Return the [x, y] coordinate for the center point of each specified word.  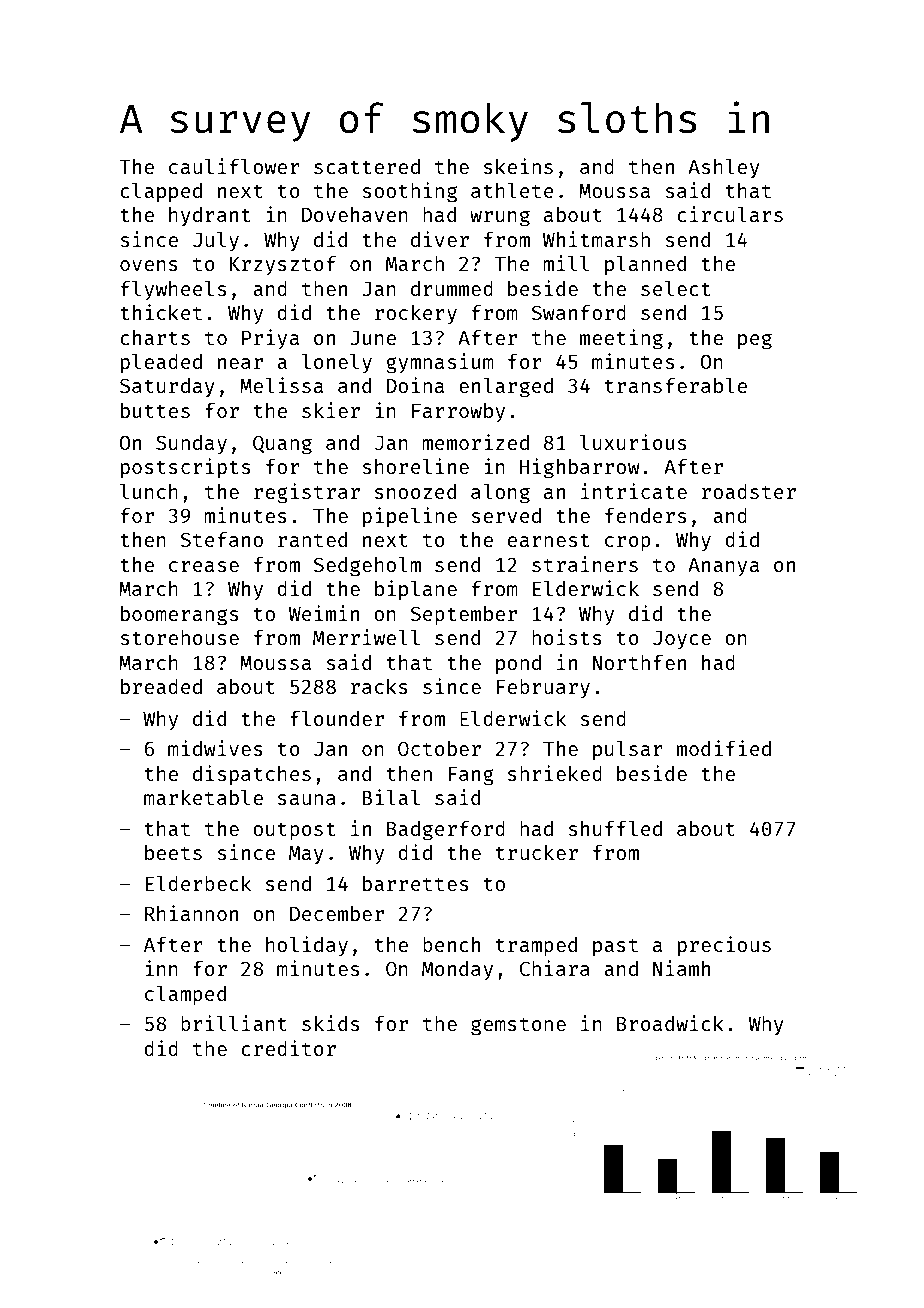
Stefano [221, 539]
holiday [307, 946]
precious [724, 946]
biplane [416, 590]
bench [451, 944]
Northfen [639, 662]
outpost [294, 831]
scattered [367, 166]
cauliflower [234, 166]
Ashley [724, 168]
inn [161, 968]
